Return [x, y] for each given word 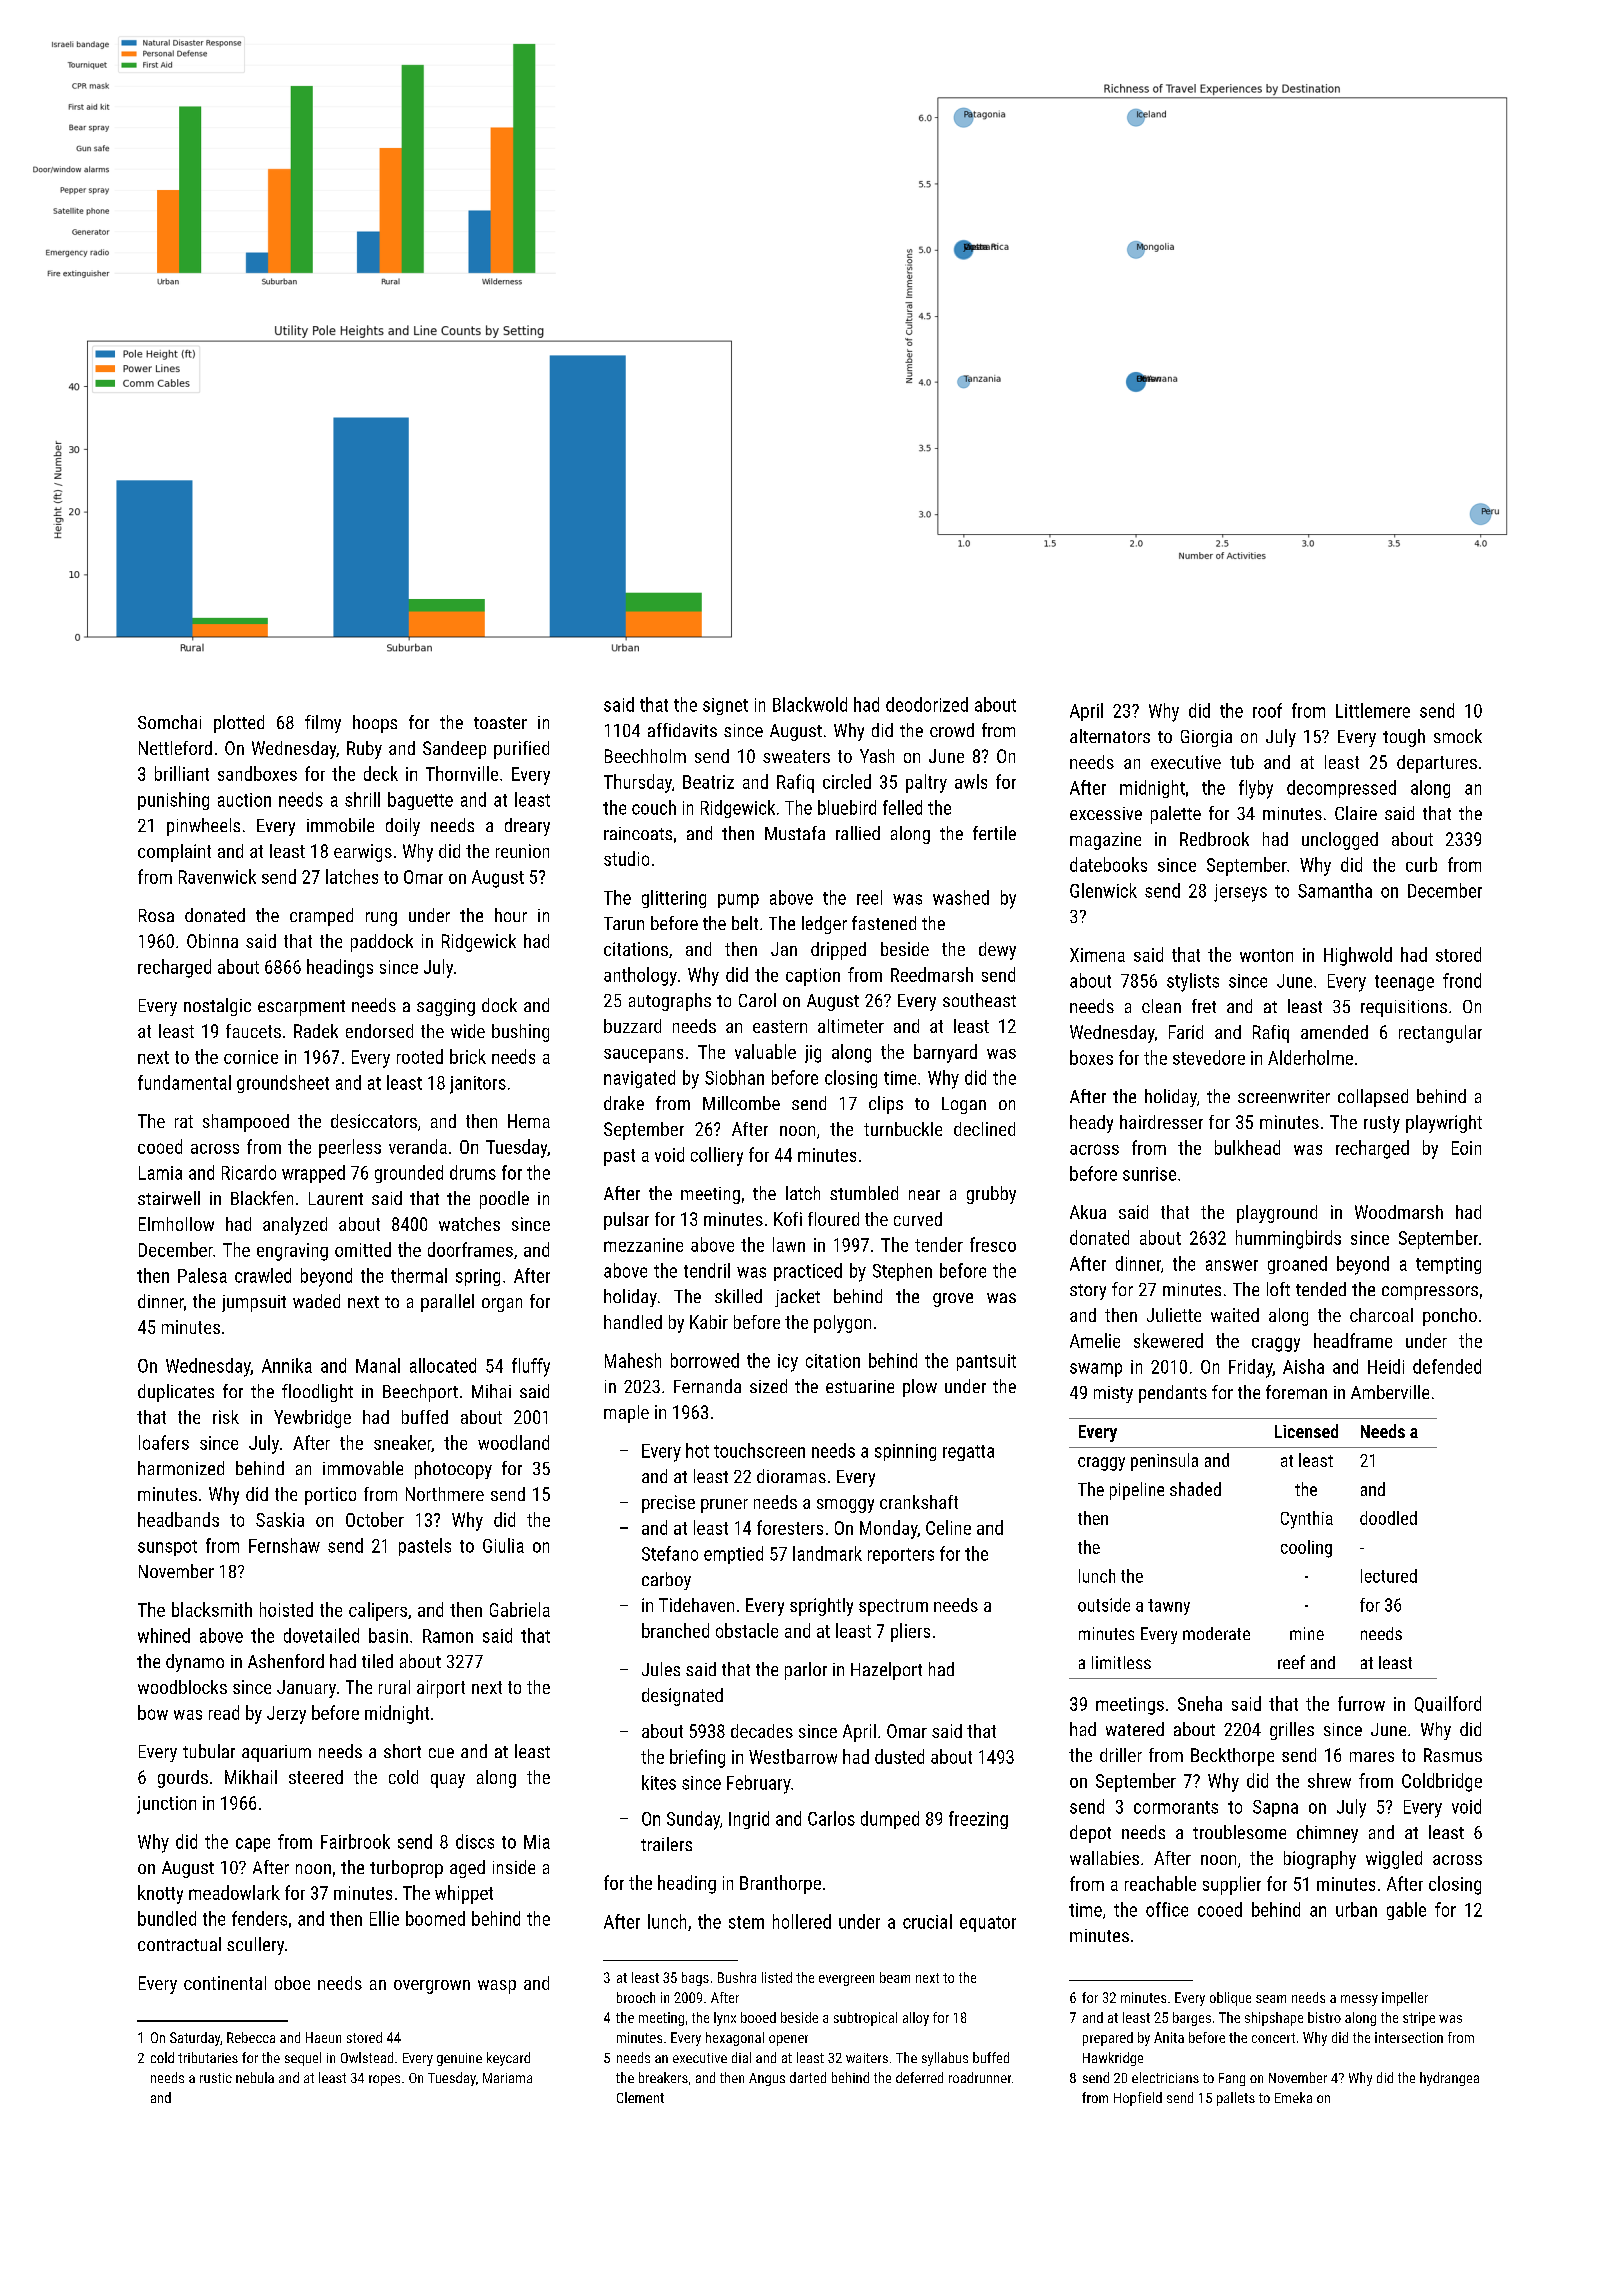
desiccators [374, 1121]
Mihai [491, 1391]
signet [725, 706]
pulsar [626, 1221]
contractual [179, 1944]
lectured [1389, 1576]
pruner [724, 1506]
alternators [1110, 736]
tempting [1448, 1265]
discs [475, 1841]
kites [659, 1782]
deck [381, 773]
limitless [1121, 1662]
